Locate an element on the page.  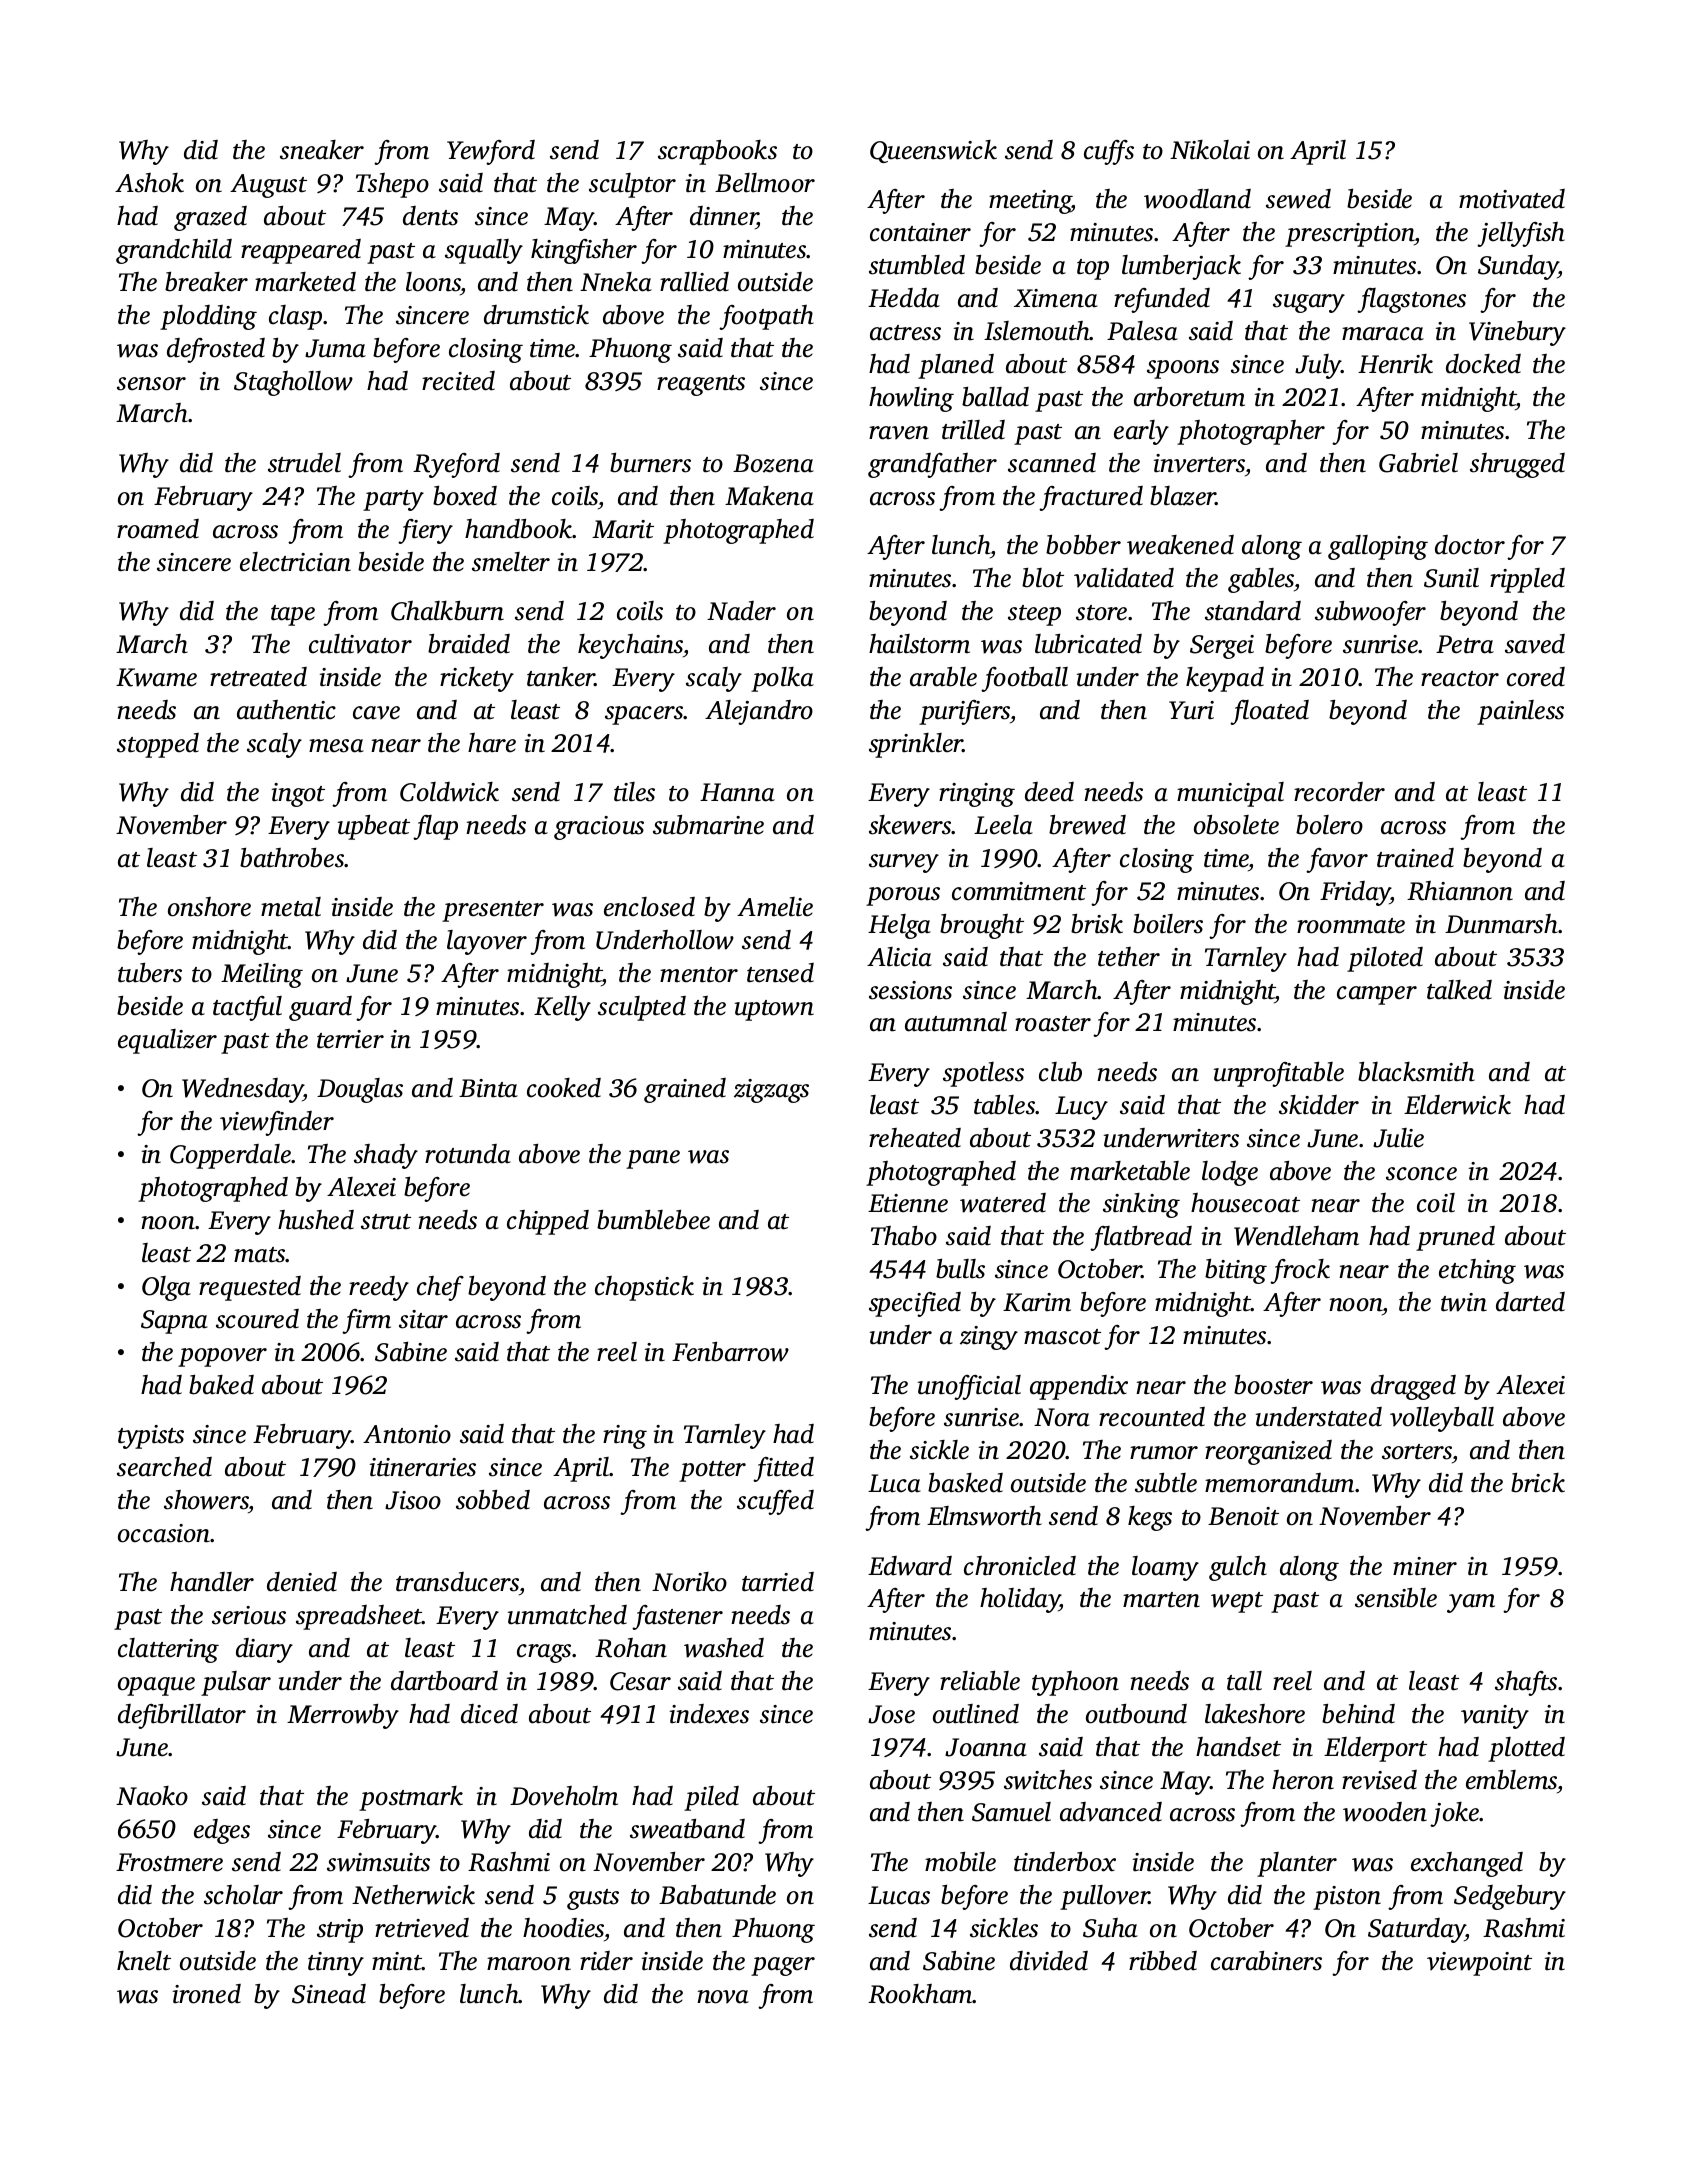
Tshepo is located at coordinates (392, 185).
